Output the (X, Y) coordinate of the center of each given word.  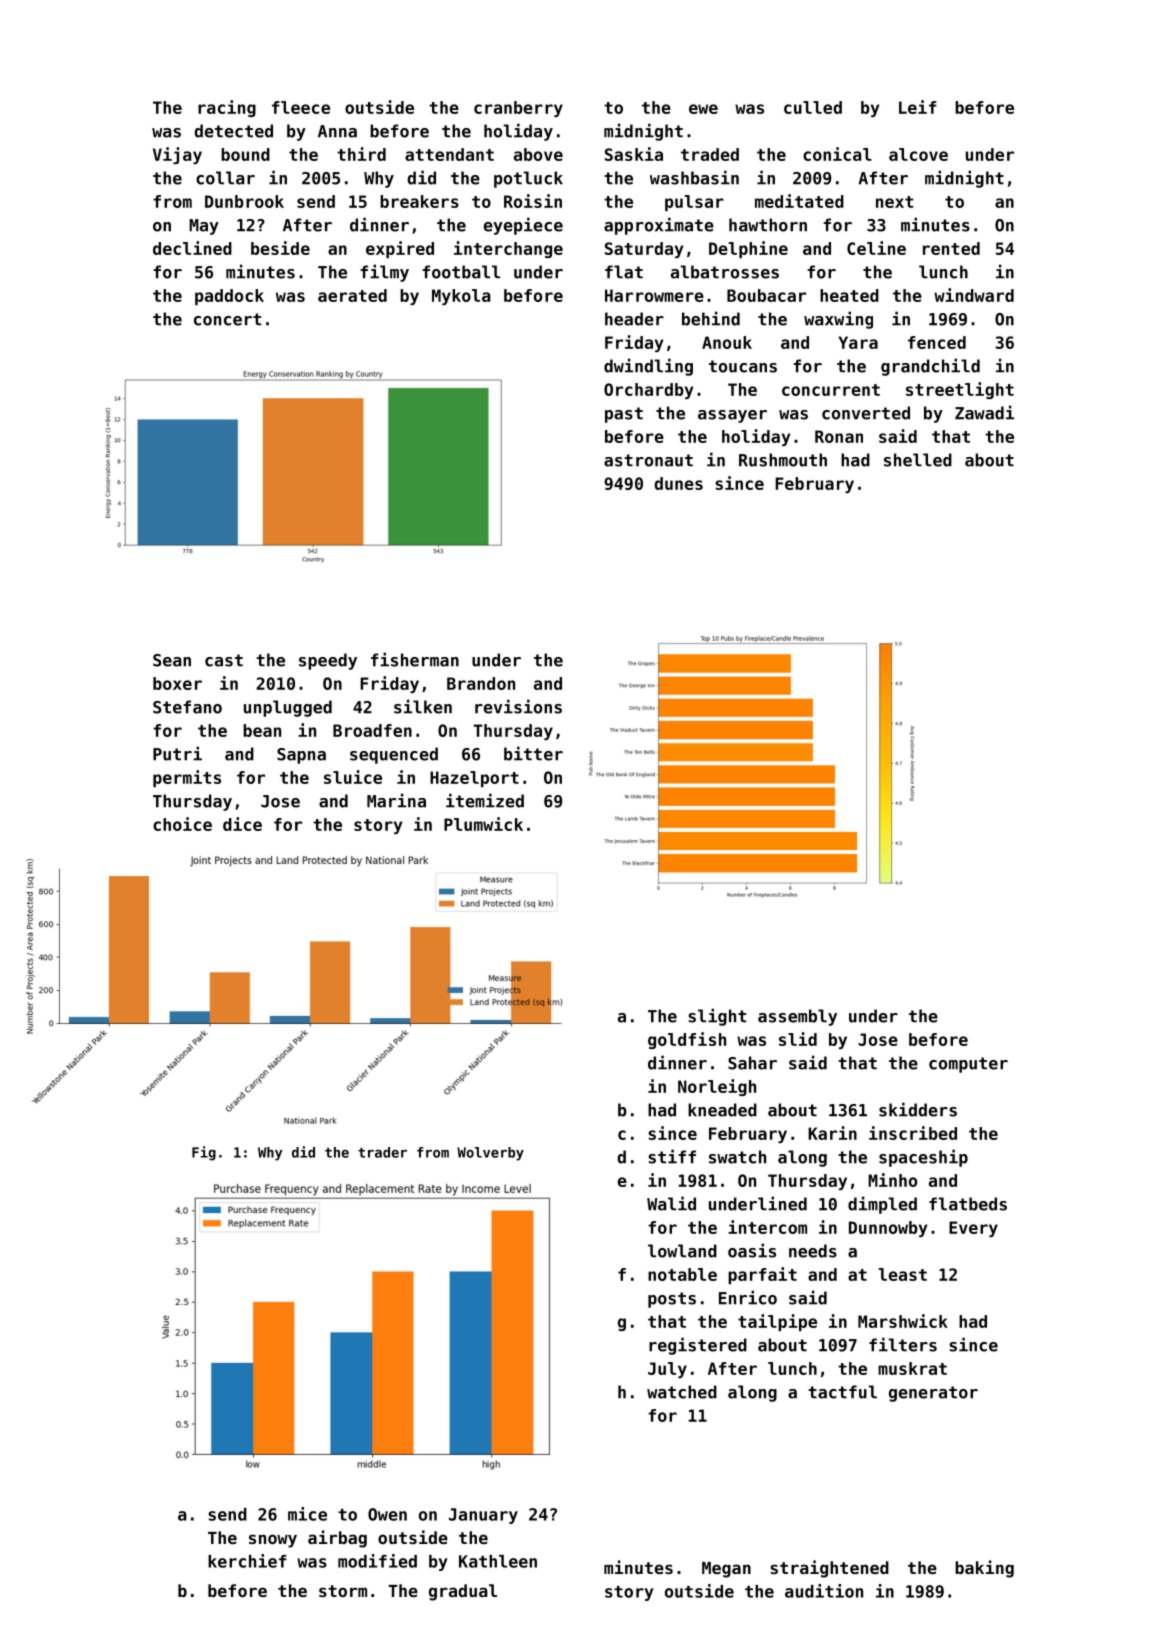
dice (242, 824)
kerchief (247, 1561)
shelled (918, 460)
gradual (463, 1592)
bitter (533, 753)
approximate (659, 226)
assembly (797, 1017)
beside (280, 248)
